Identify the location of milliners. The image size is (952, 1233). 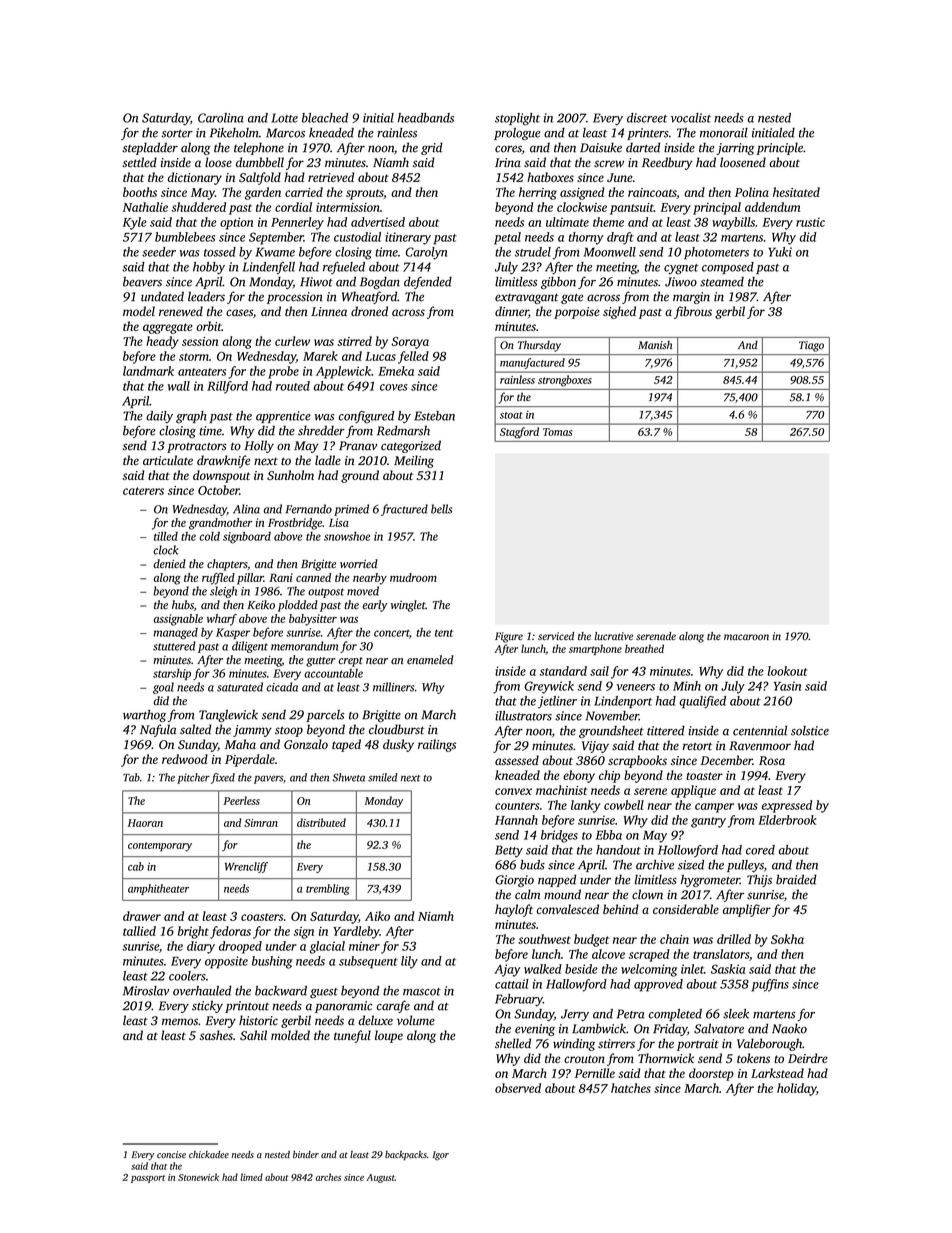
(393, 687).
